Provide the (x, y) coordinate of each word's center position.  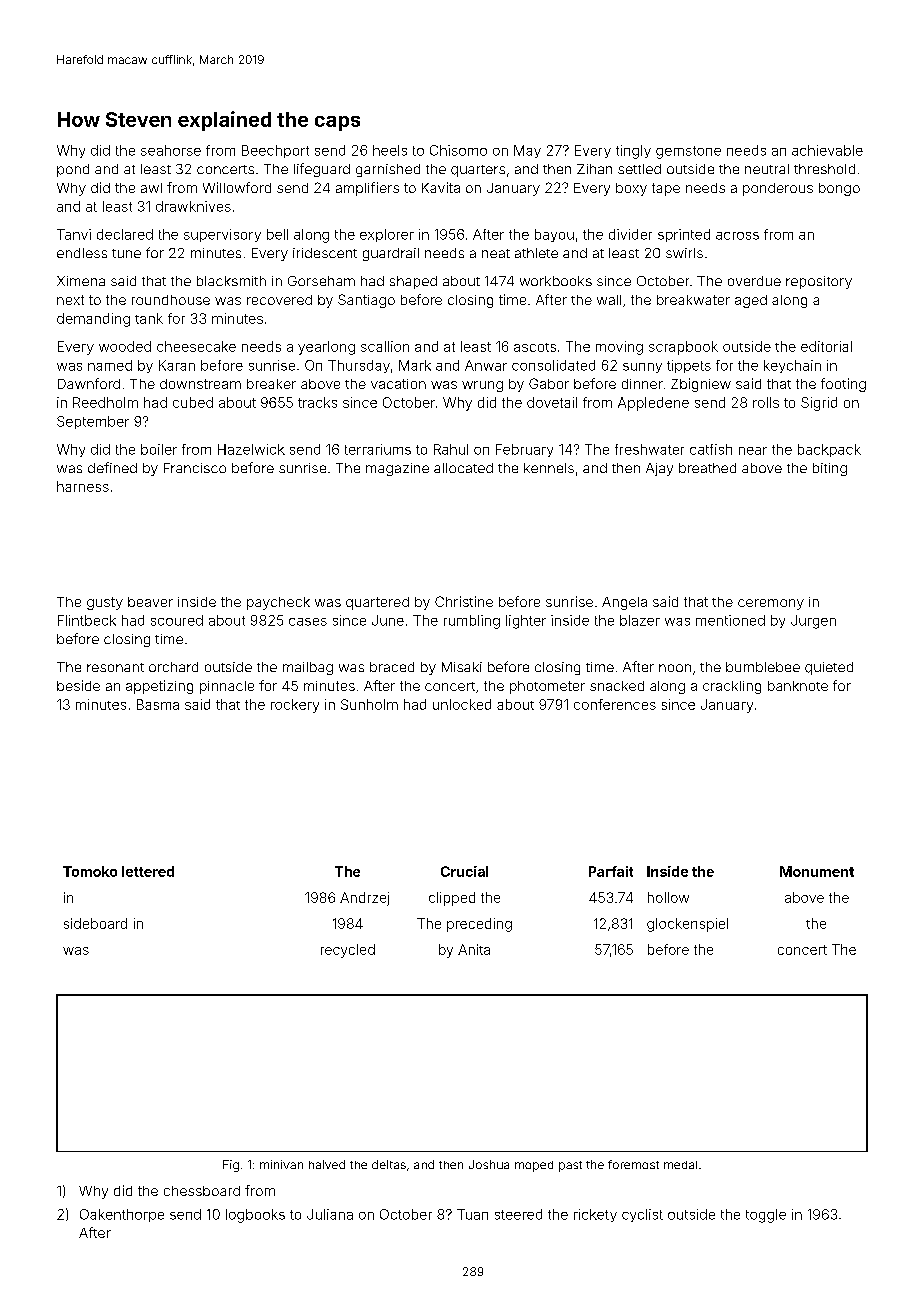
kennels (549, 468)
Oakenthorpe (122, 1215)
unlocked (462, 704)
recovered (279, 300)
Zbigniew (701, 385)
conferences (615, 704)
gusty (105, 603)
